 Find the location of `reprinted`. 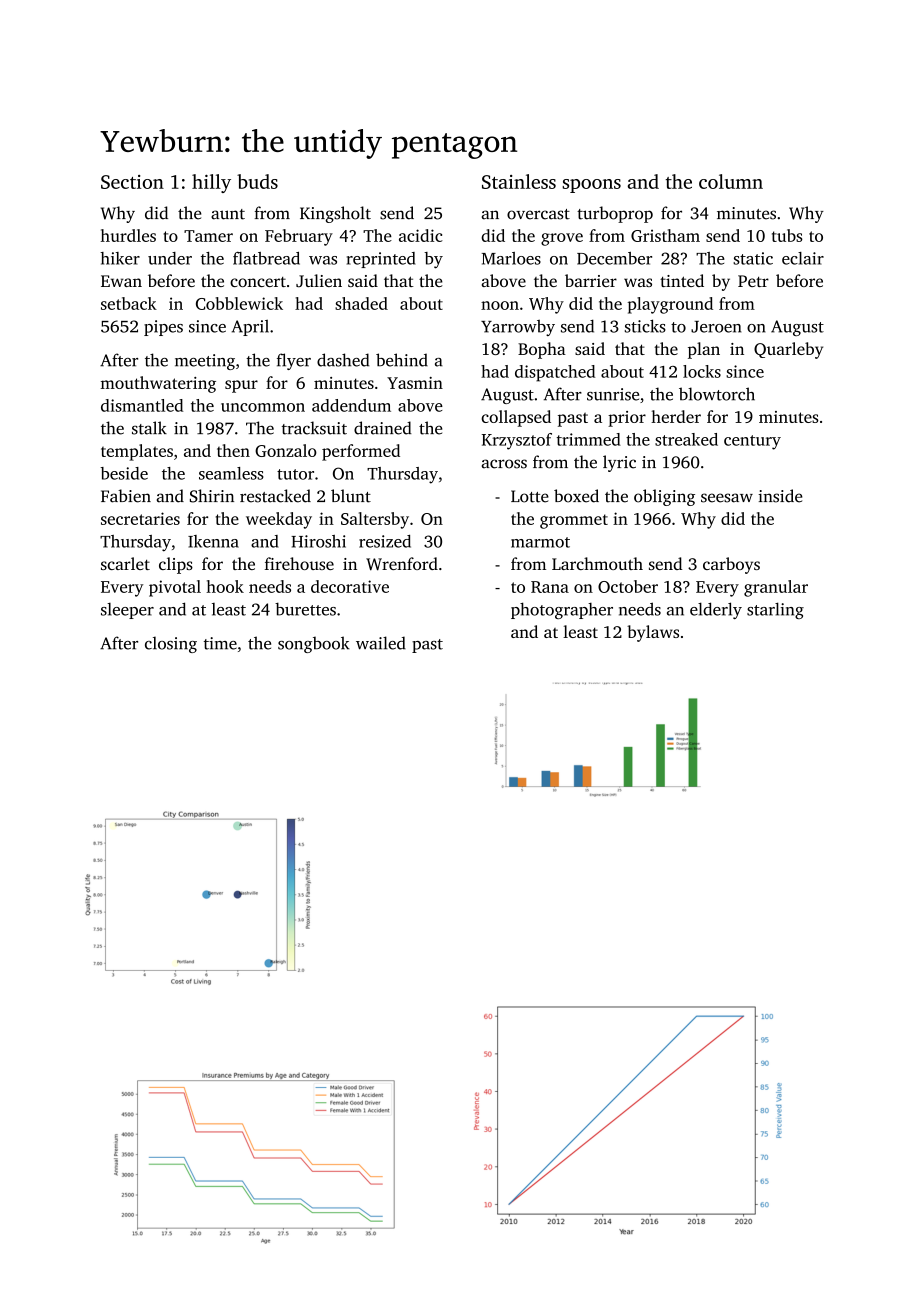

reprinted is located at coordinates (381, 260).
